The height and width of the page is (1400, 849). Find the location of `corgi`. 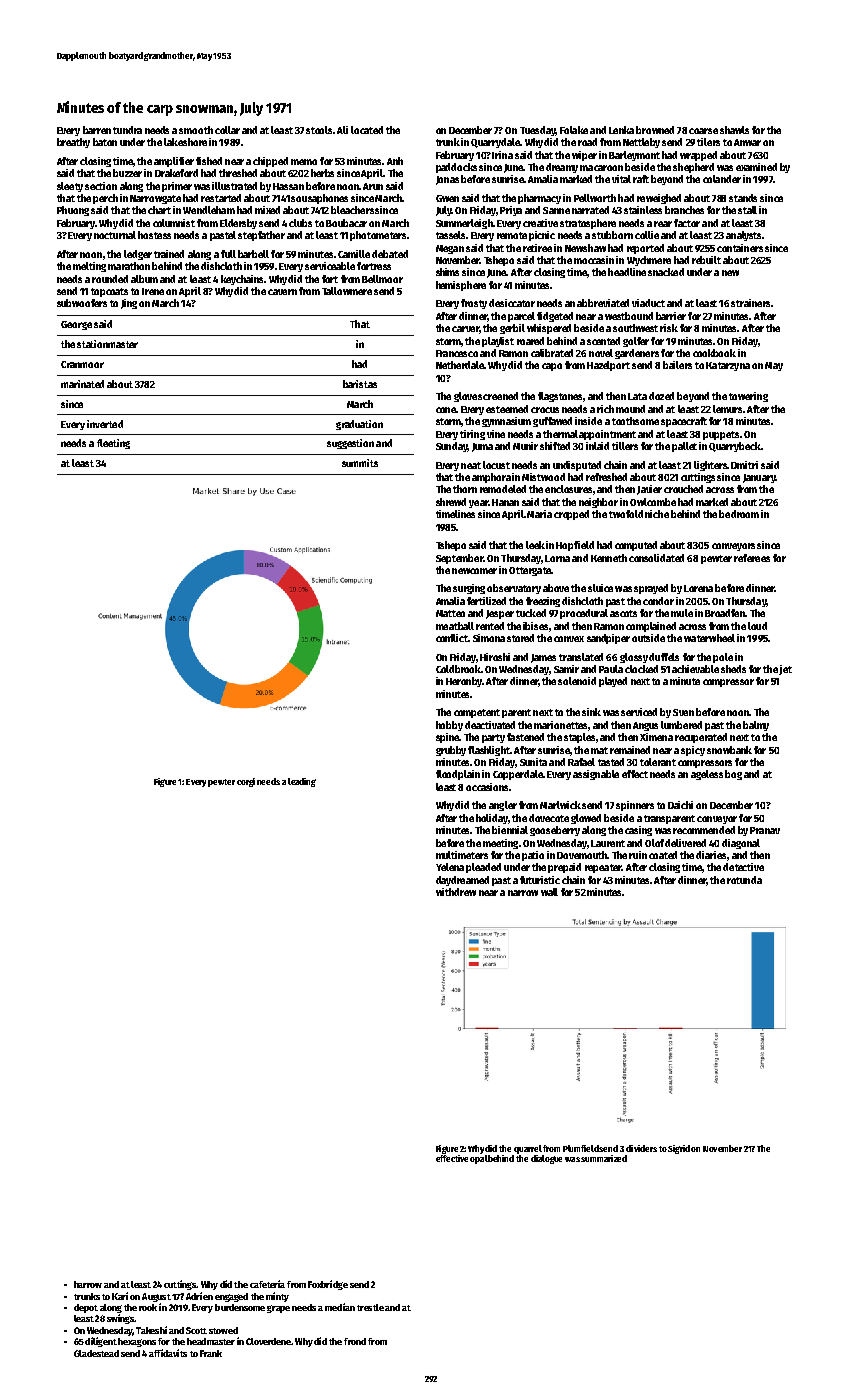

corgi is located at coordinates (246, 782).
